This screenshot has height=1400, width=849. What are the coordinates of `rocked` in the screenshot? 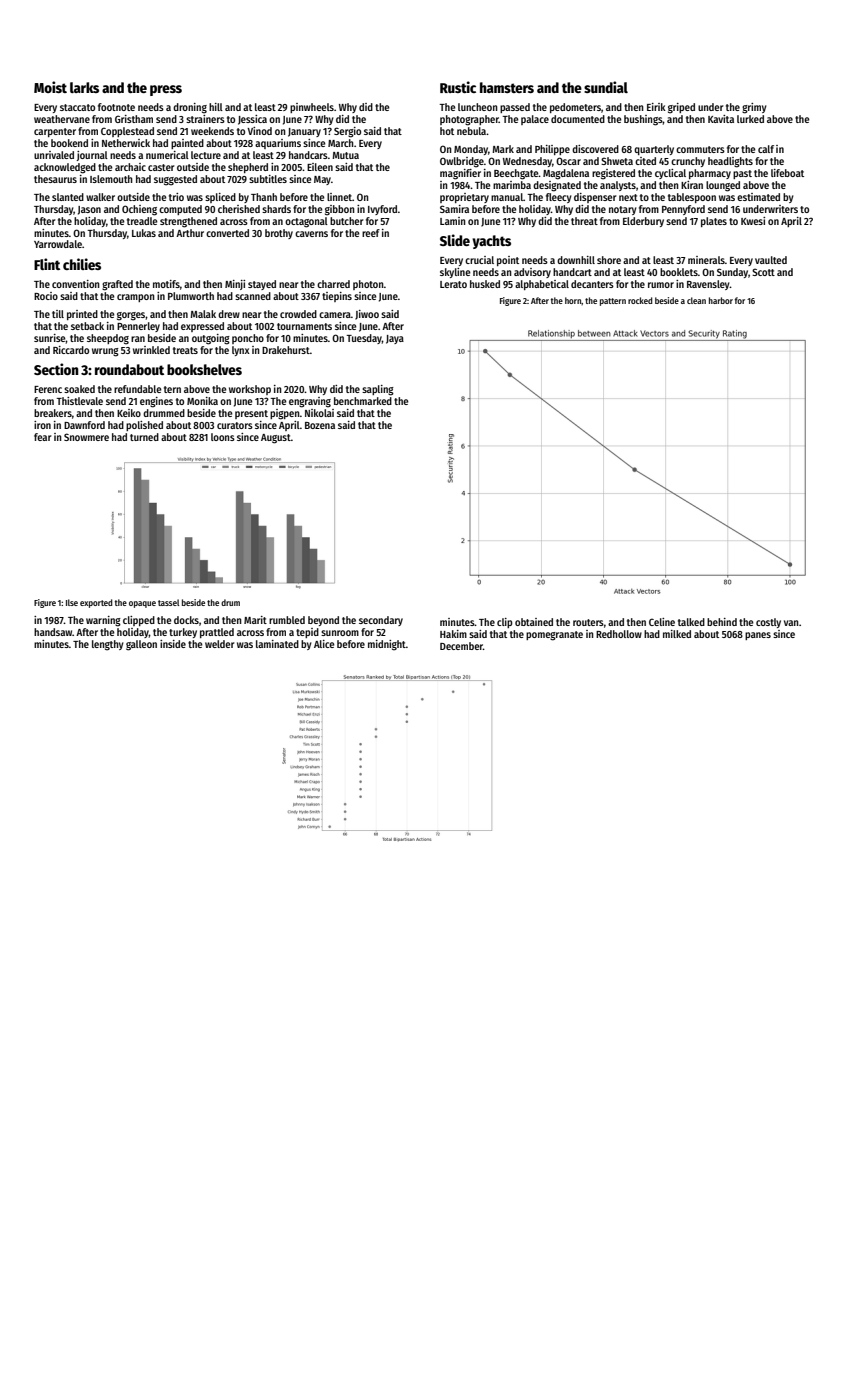 It's located at (640, 300).
